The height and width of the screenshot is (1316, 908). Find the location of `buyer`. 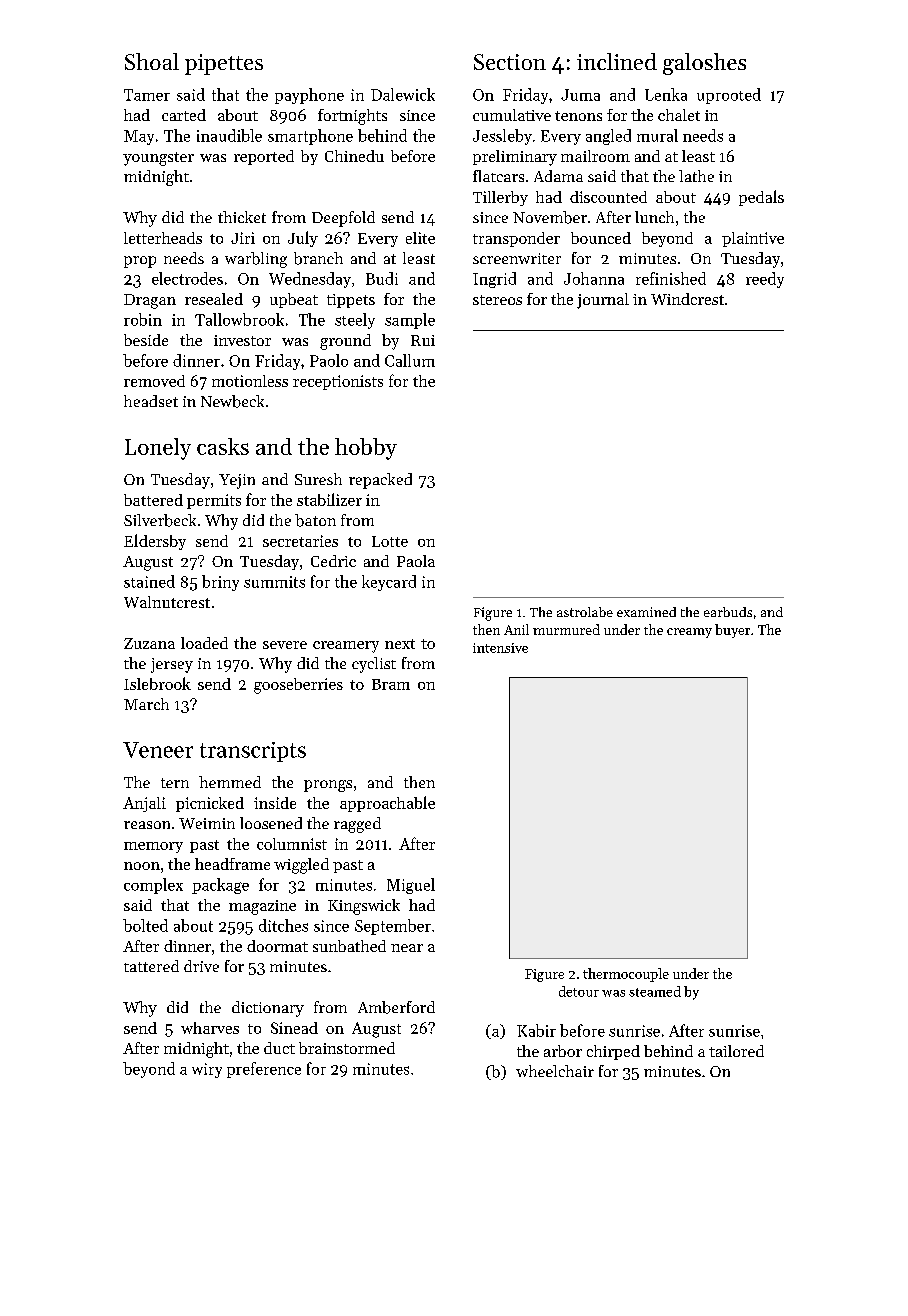

buyer is located at coordinates (732, 631).
